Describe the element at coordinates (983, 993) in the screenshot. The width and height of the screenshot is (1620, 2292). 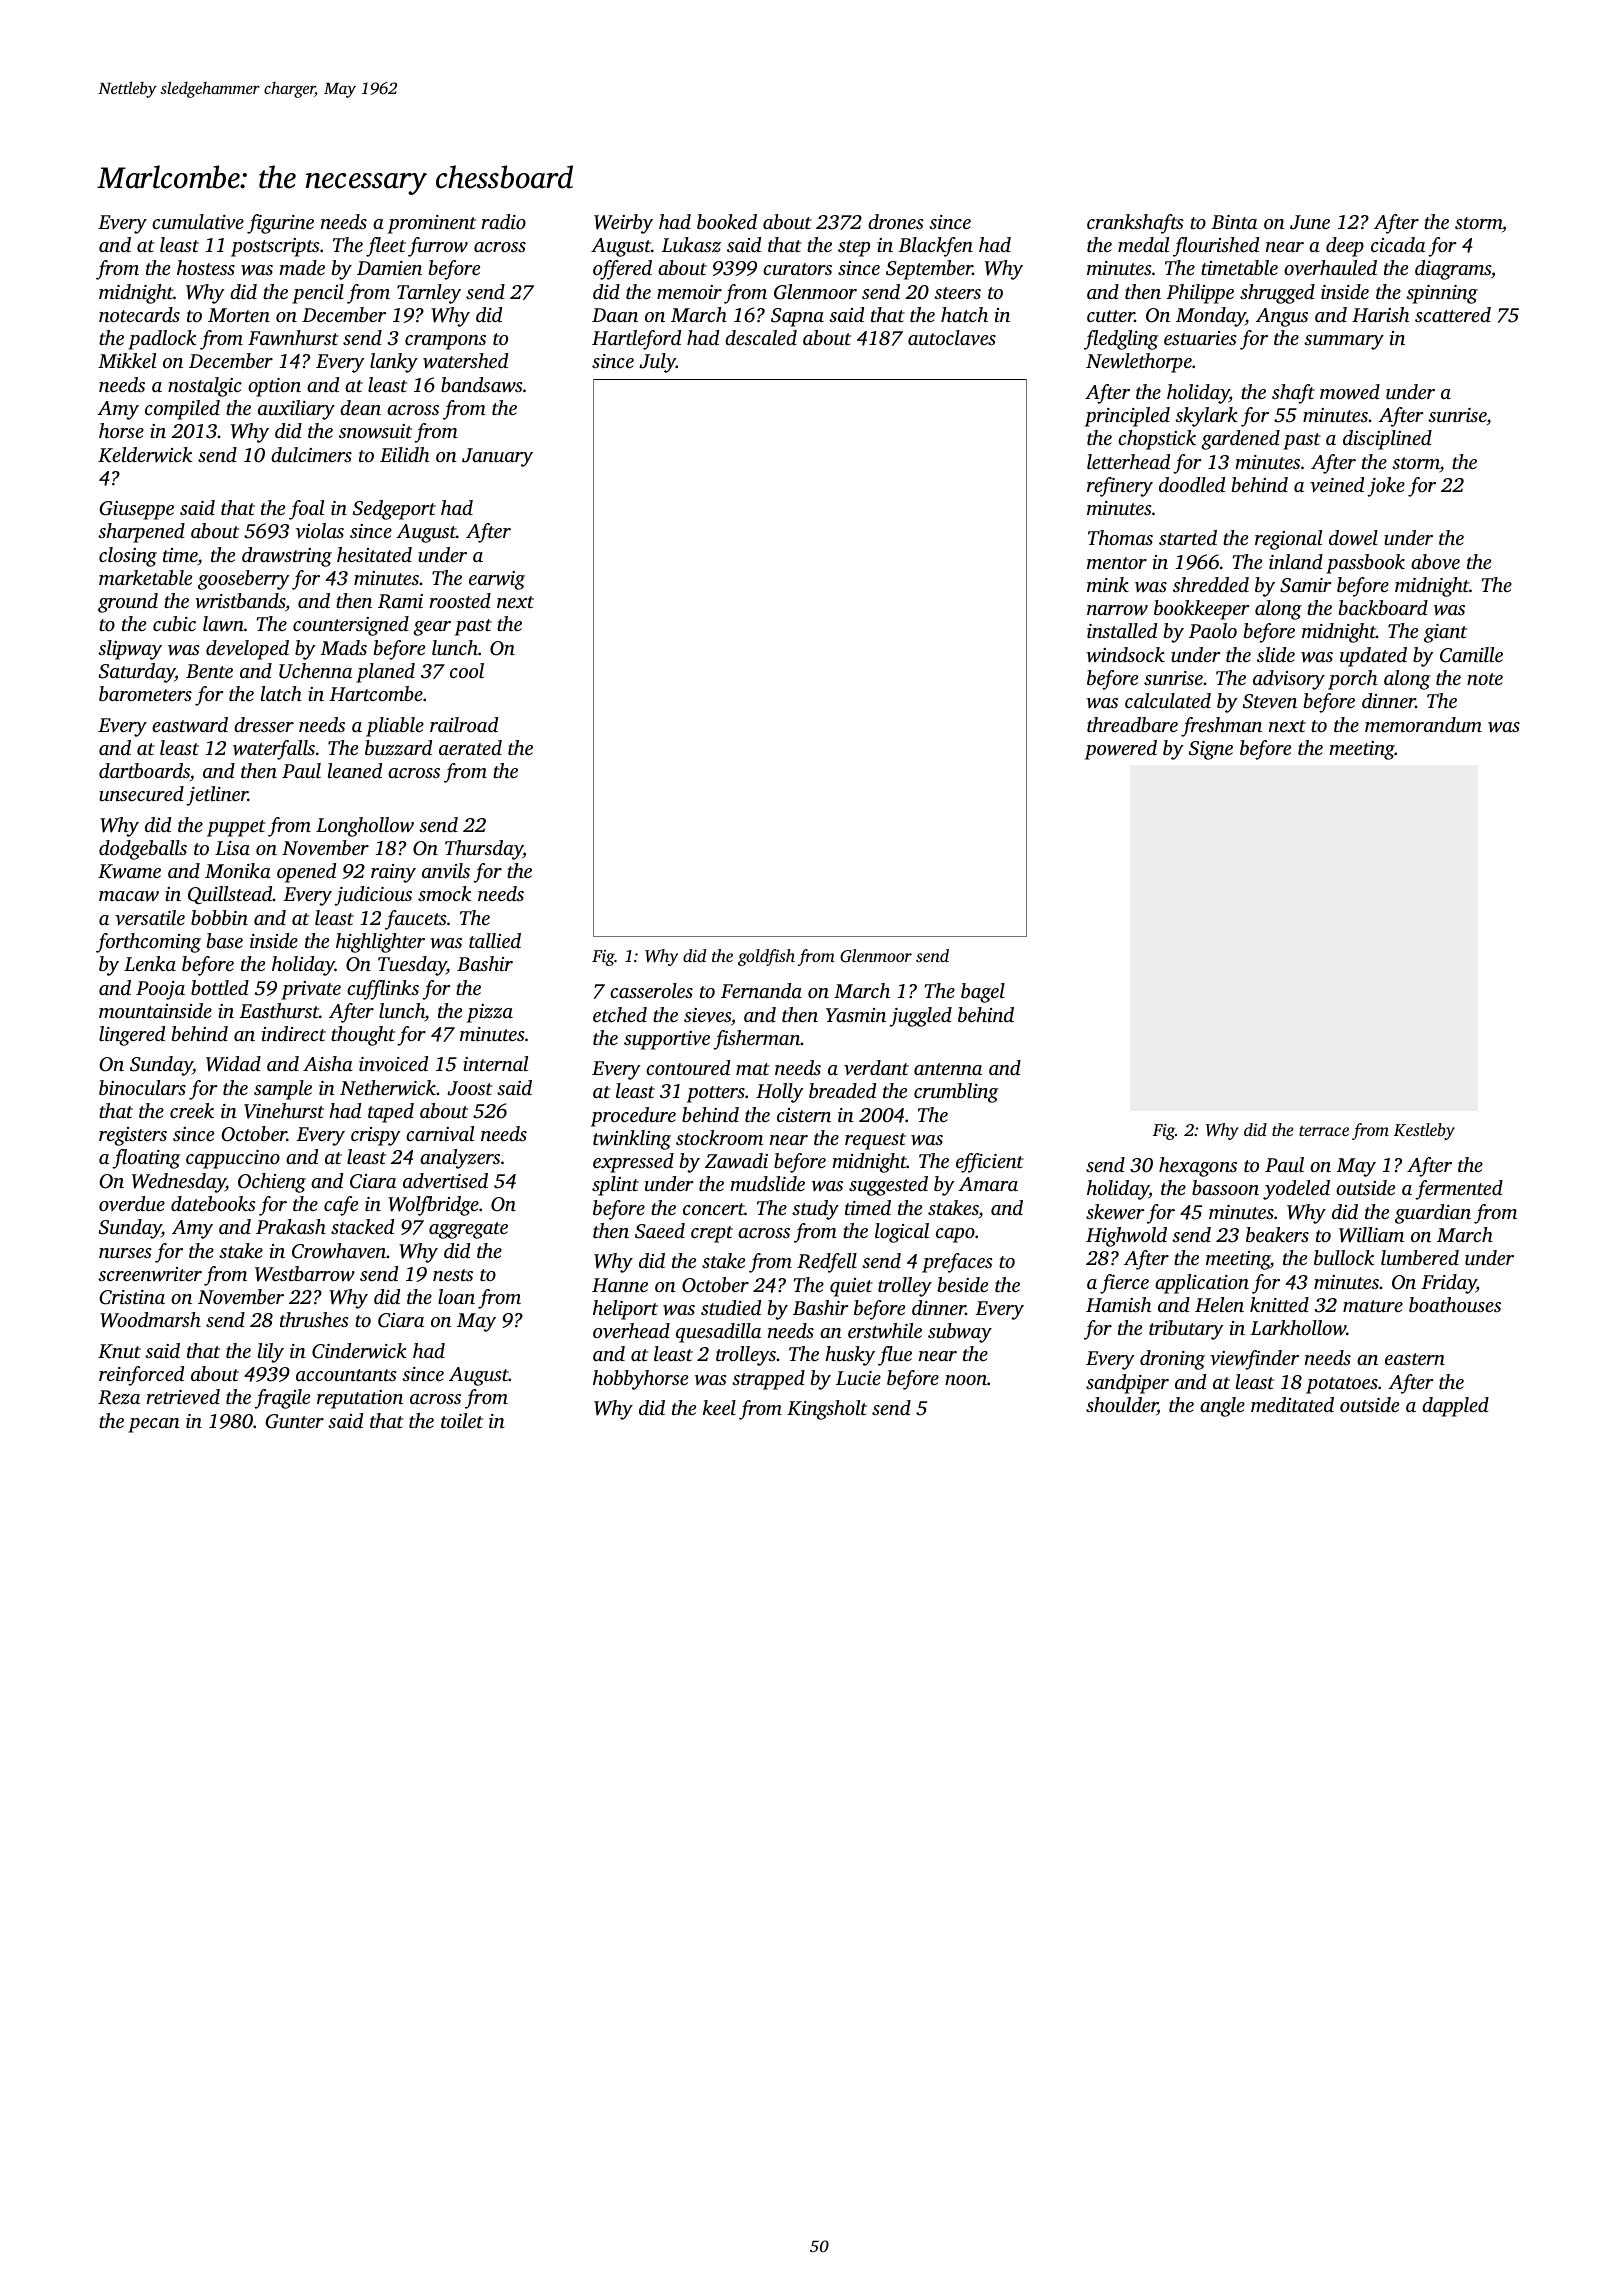
I see `bagel` at that location.
